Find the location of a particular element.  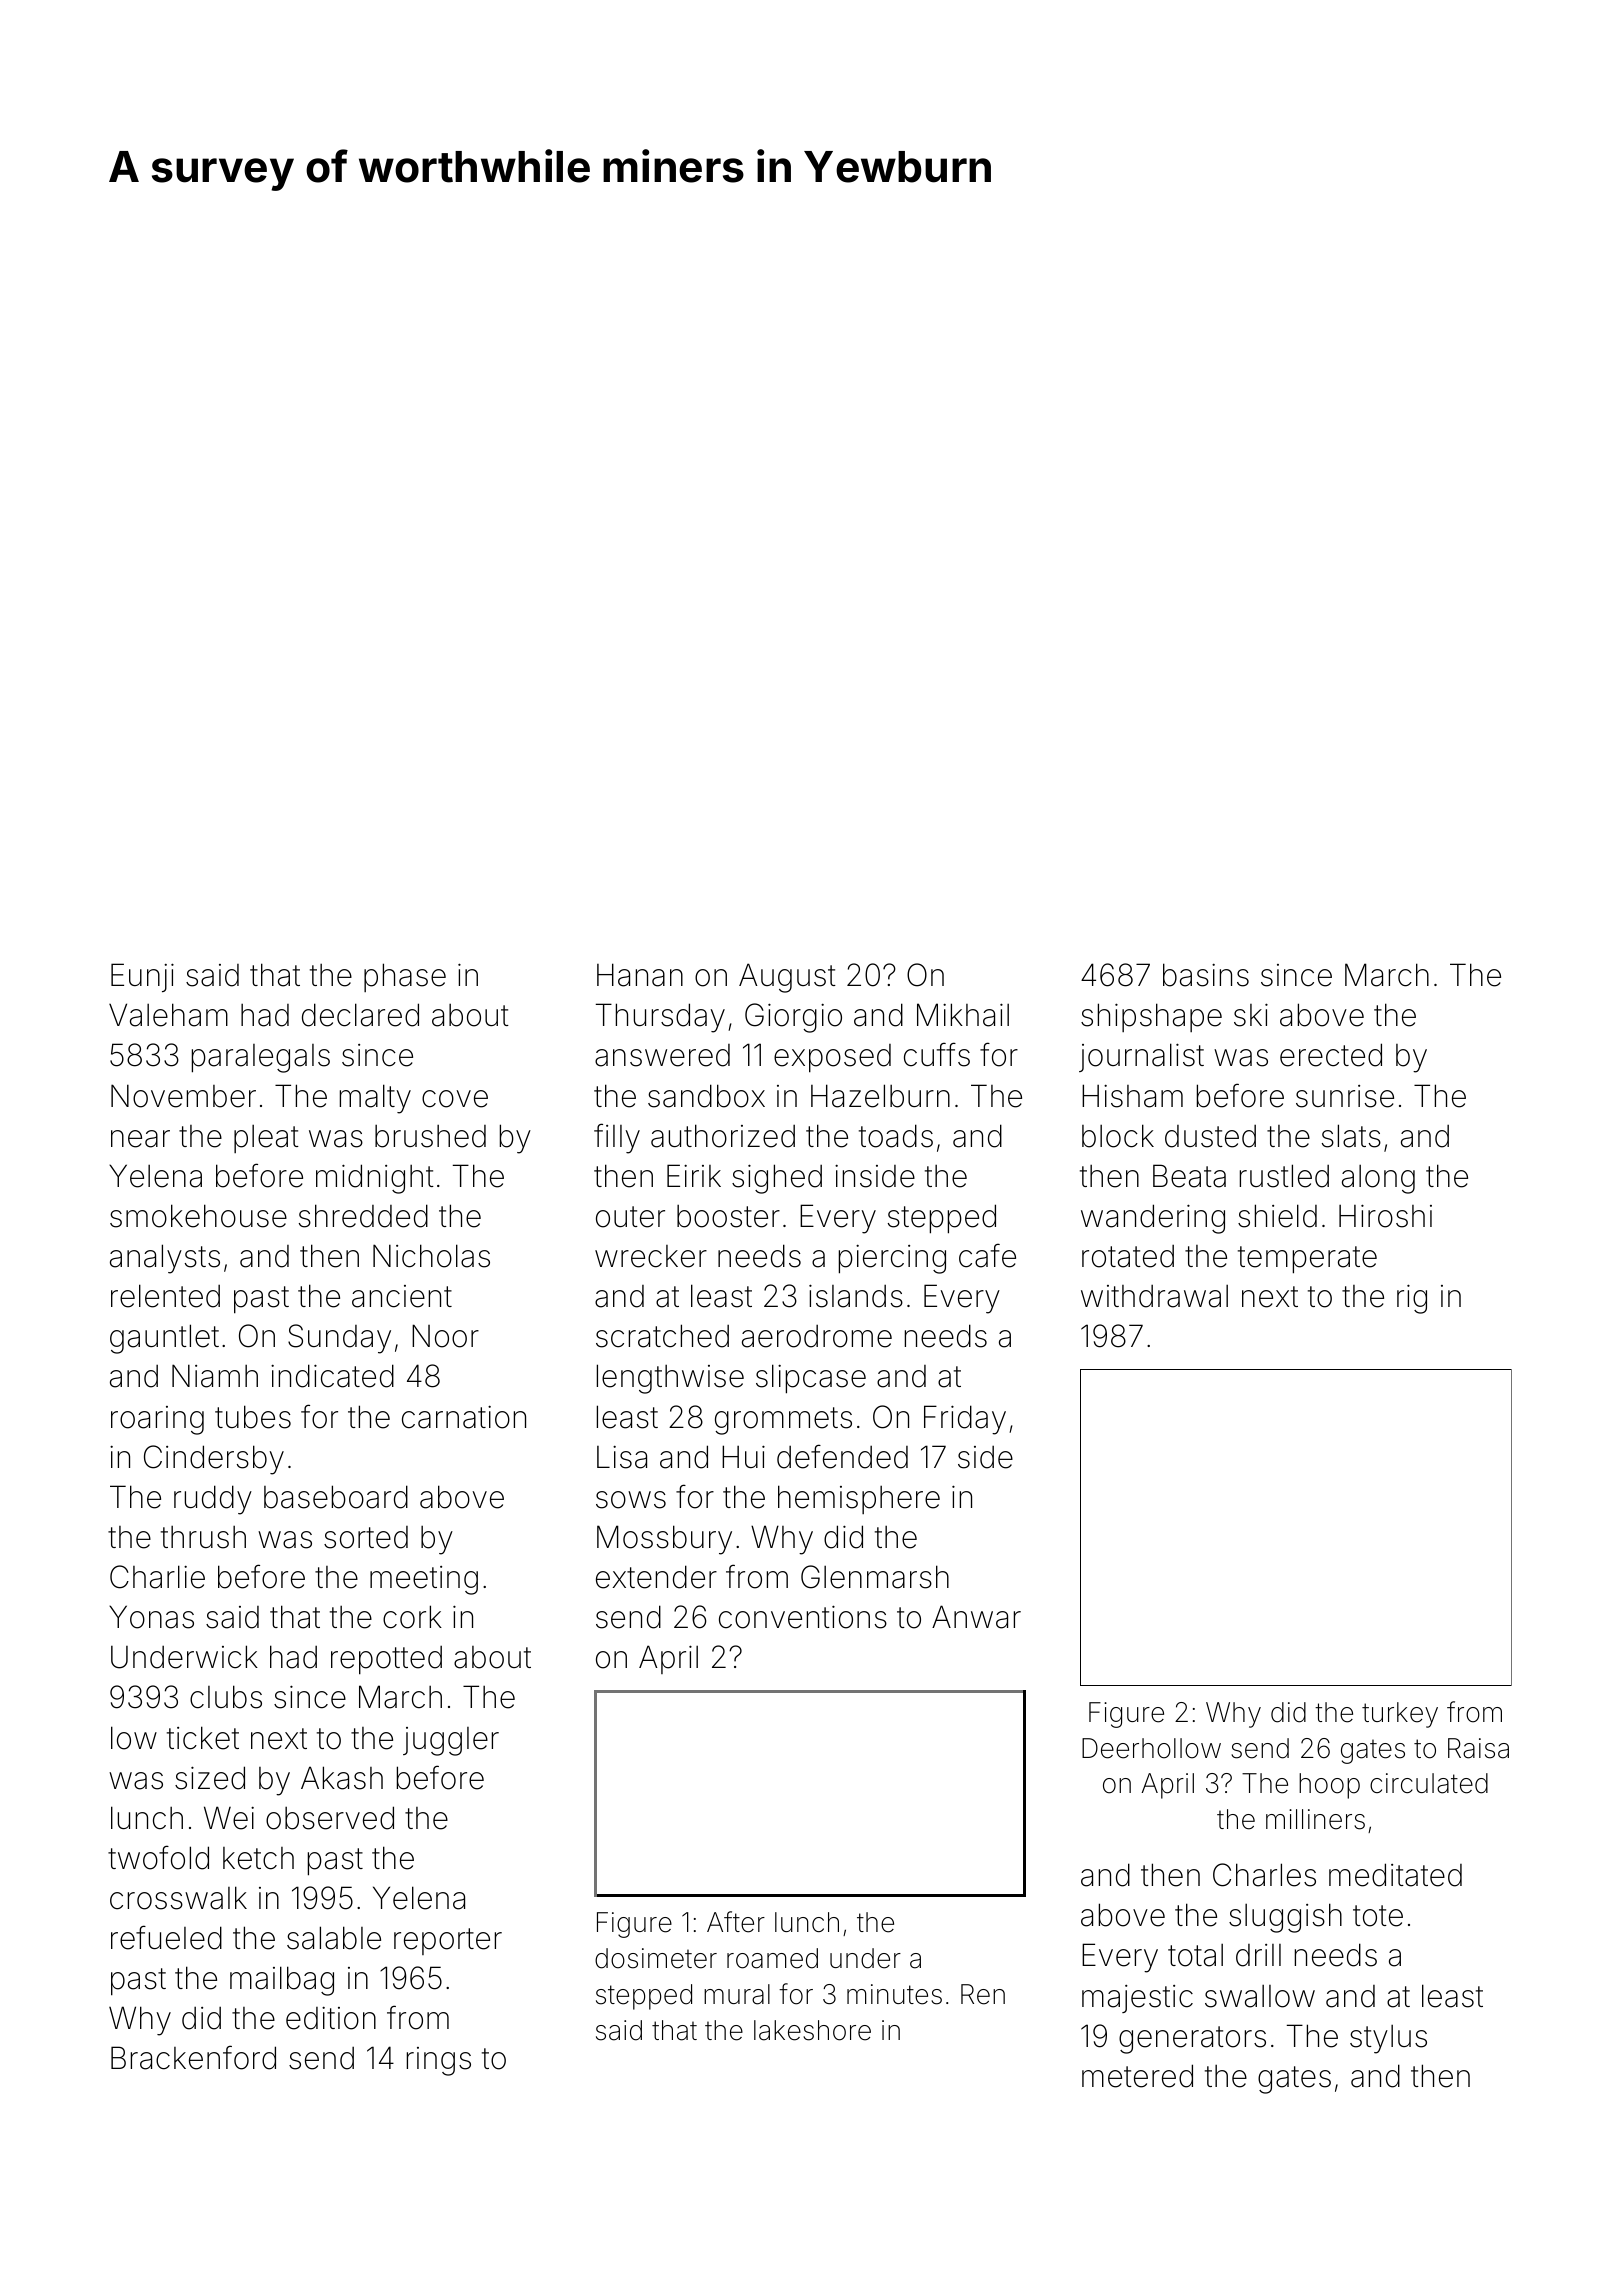

Nicholas is located at coordinates (431, 1256).
